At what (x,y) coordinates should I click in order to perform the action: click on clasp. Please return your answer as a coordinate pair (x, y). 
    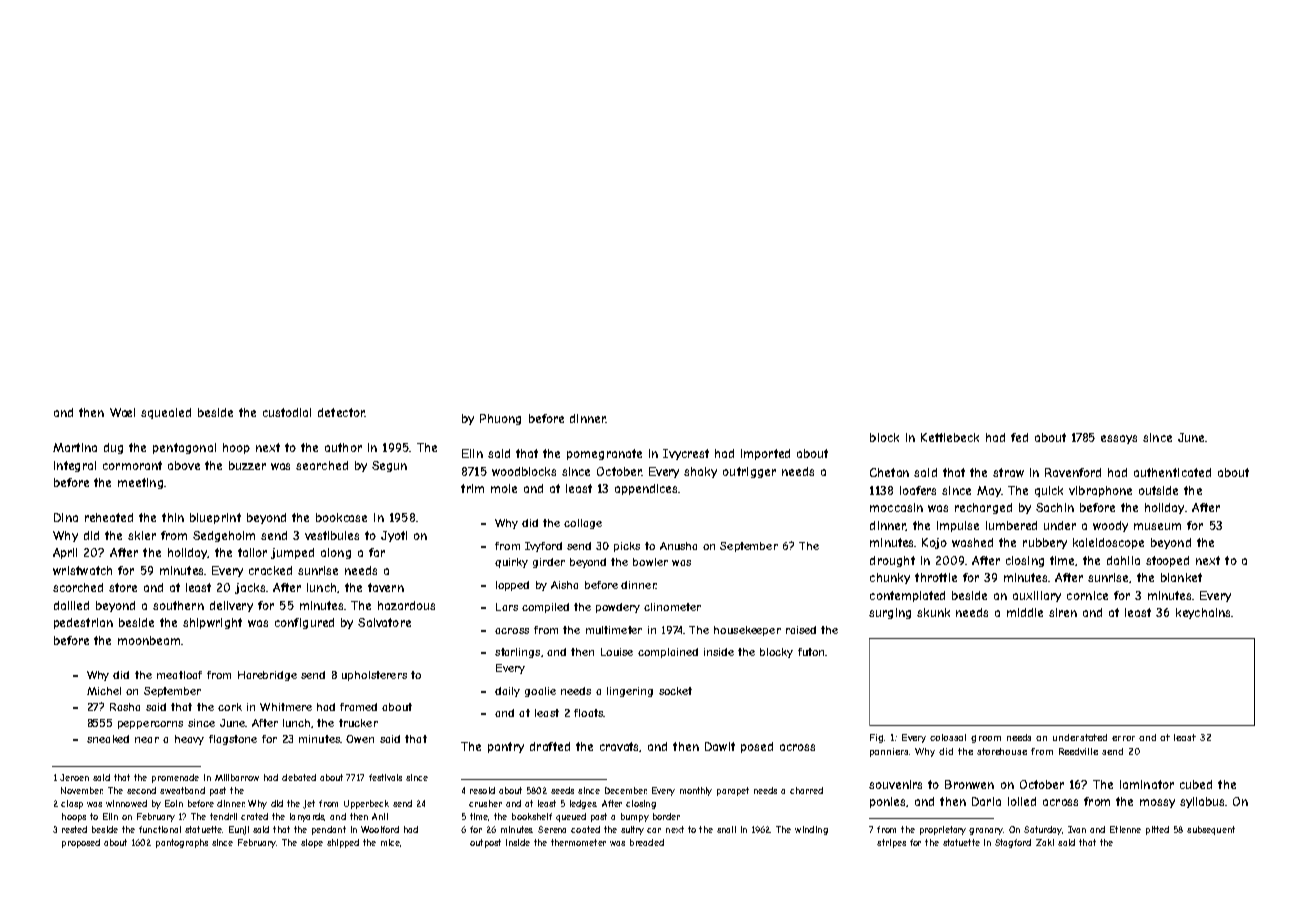
    Looking at the image, I should click on (72, 804).
